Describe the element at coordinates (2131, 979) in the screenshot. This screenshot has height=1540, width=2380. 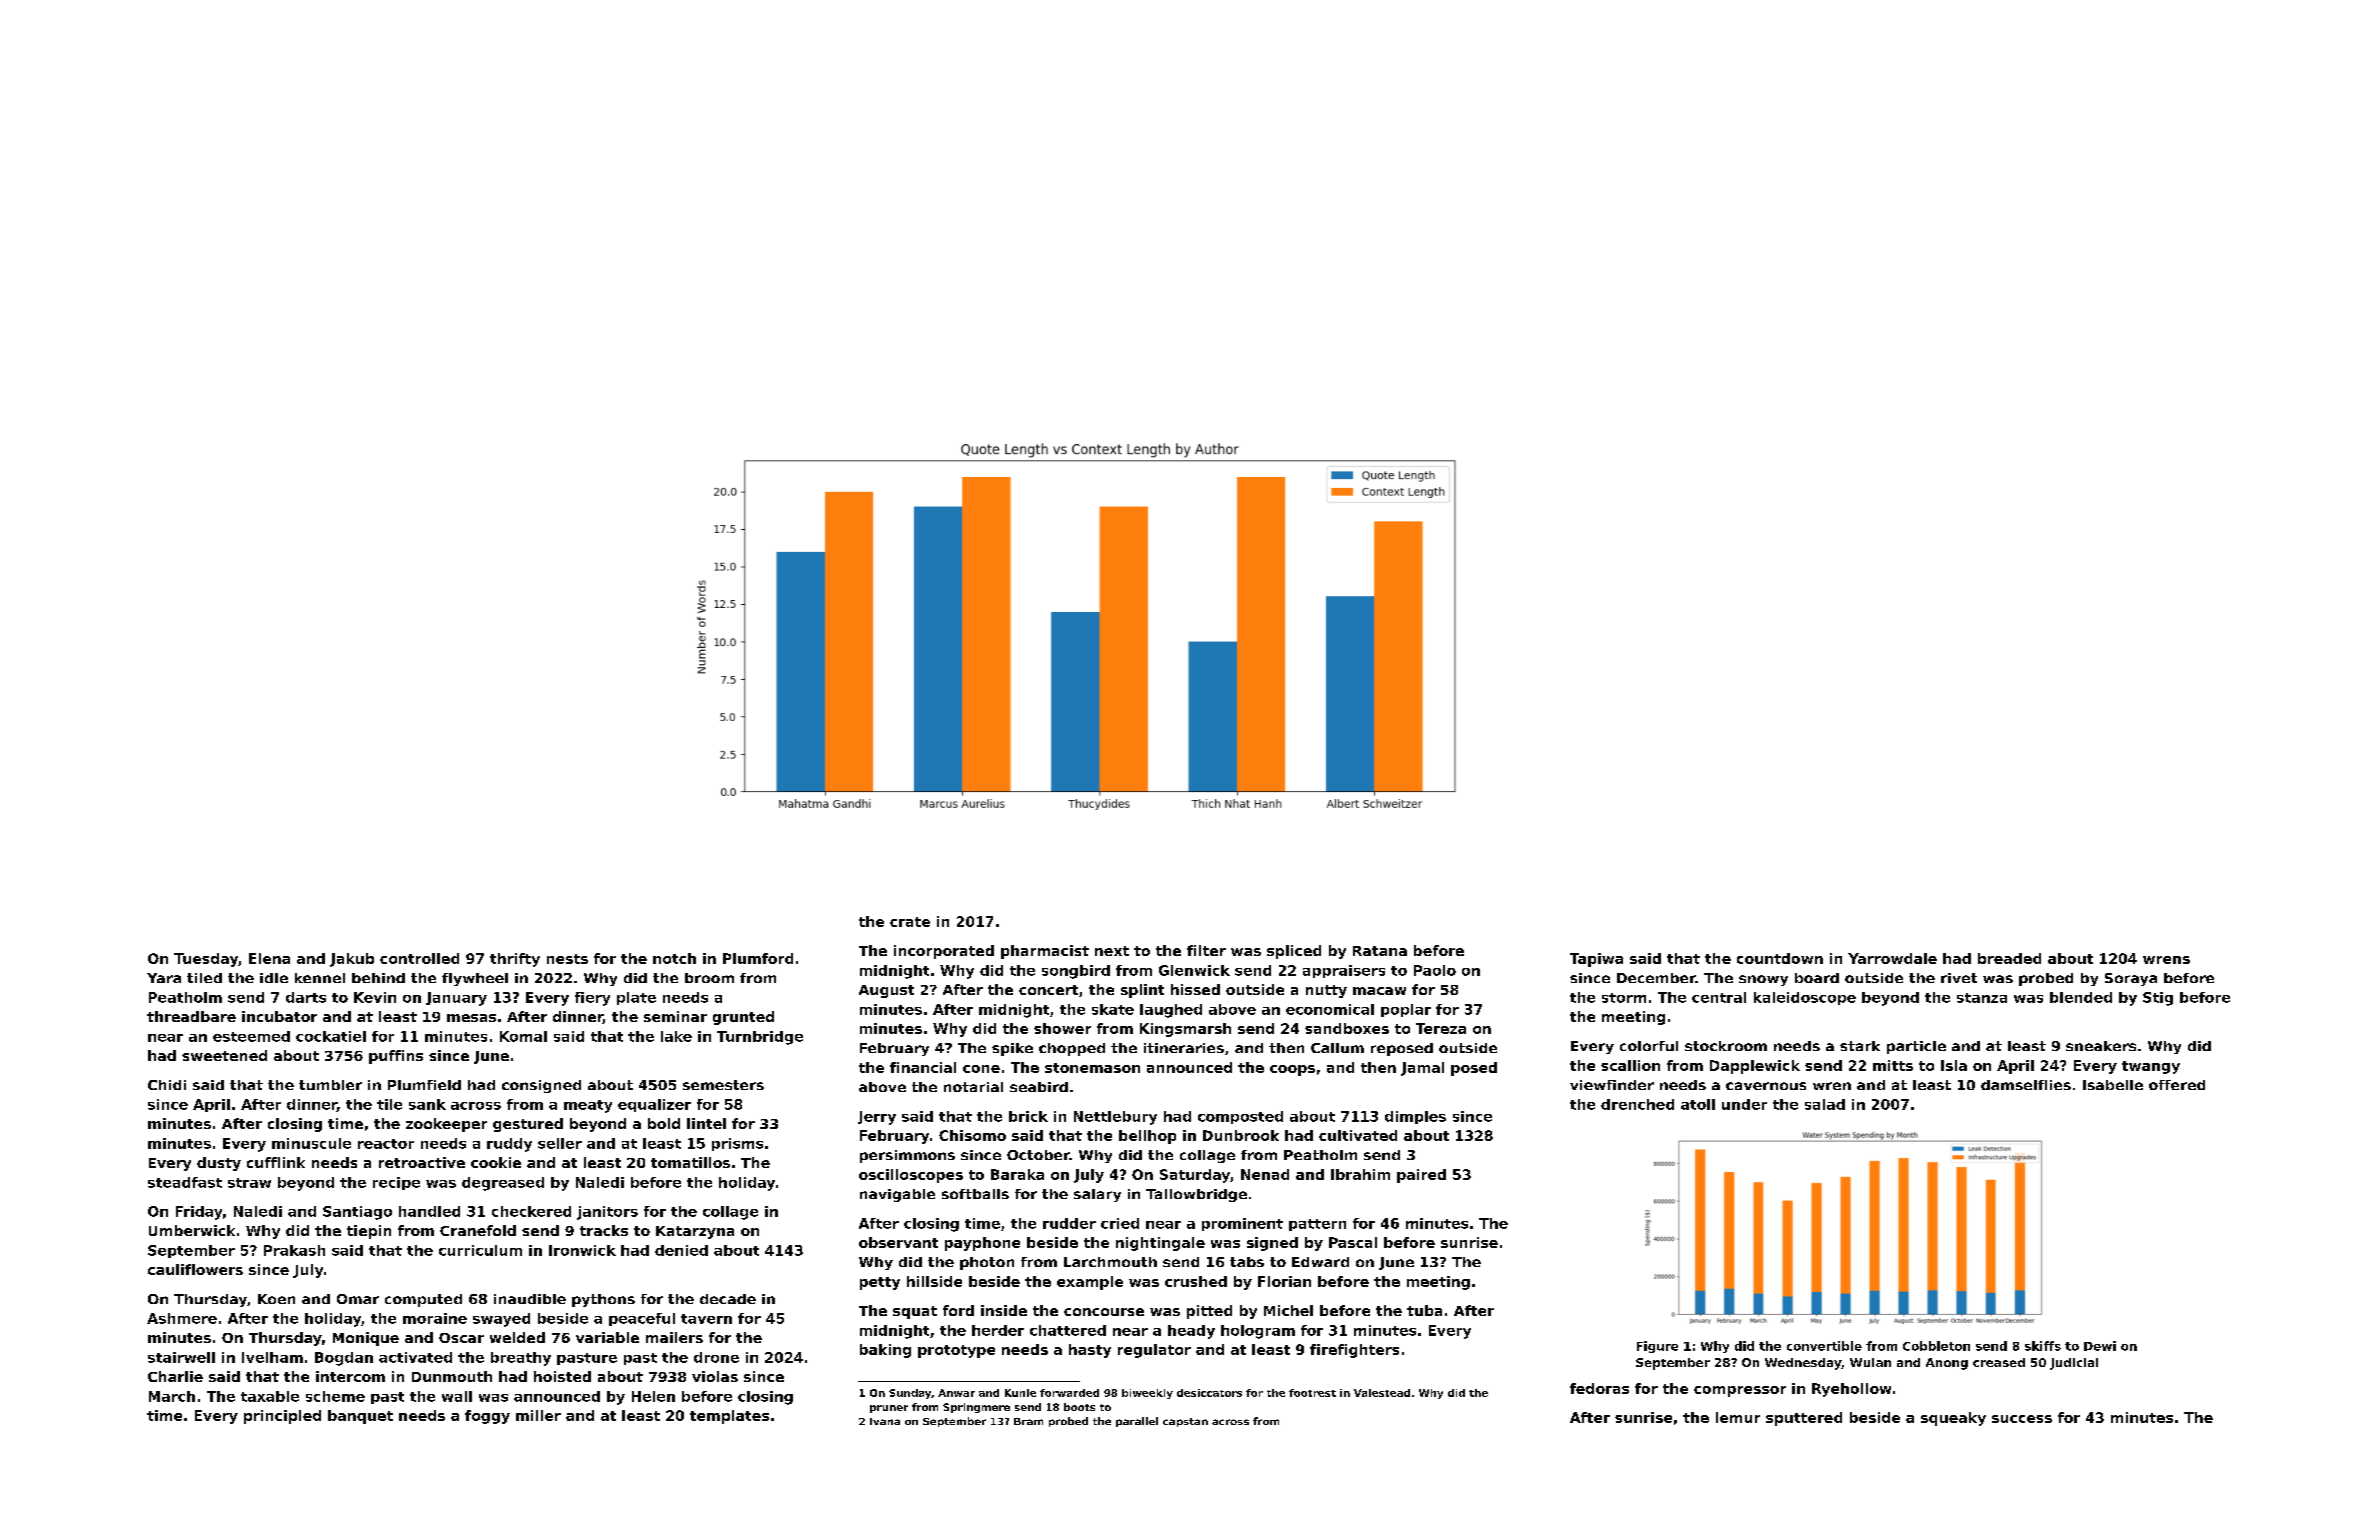
I see `Soraya` at that location.
